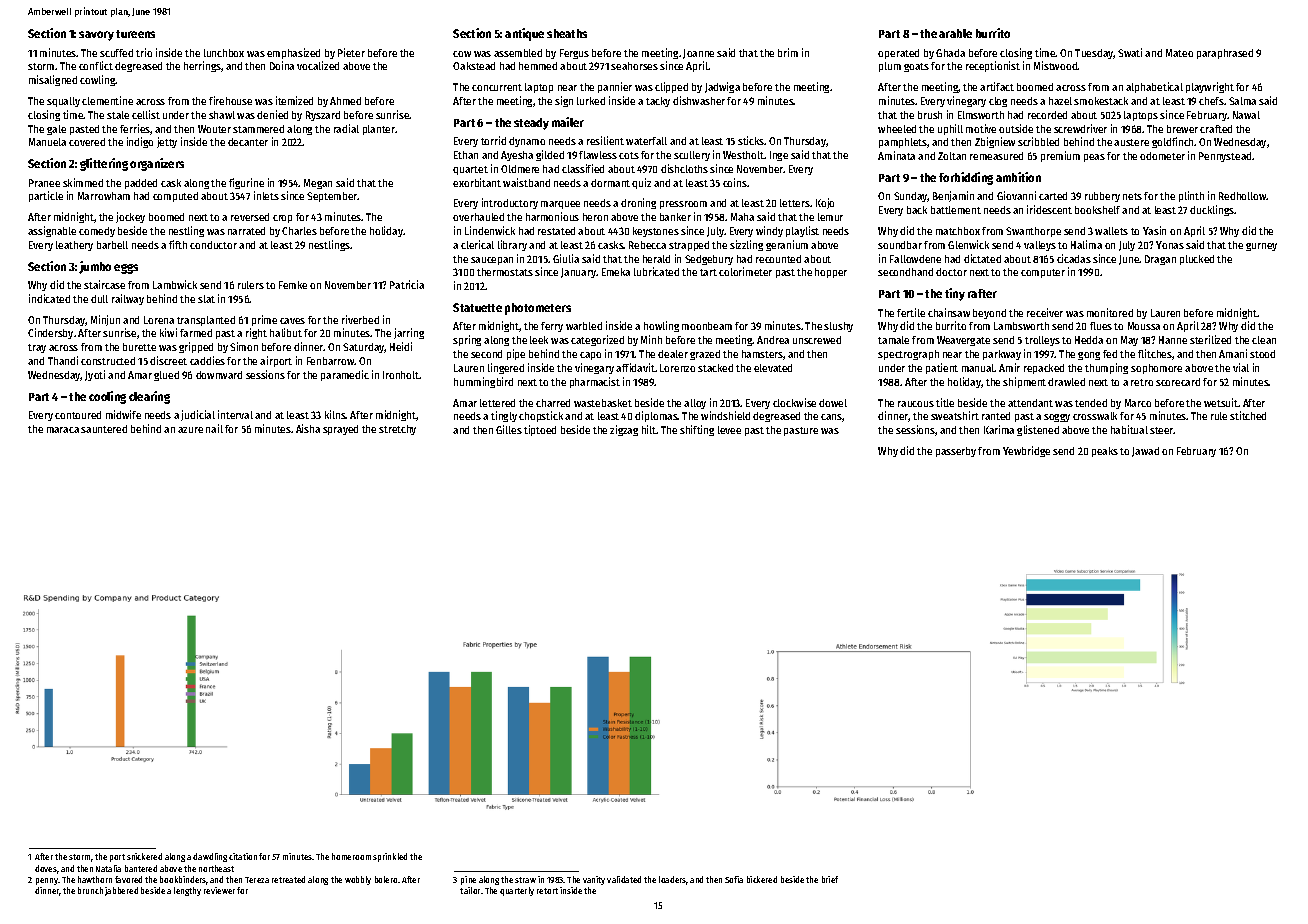 The image size is (1308, 924). I want to click on brunch, so click(90, 890).
